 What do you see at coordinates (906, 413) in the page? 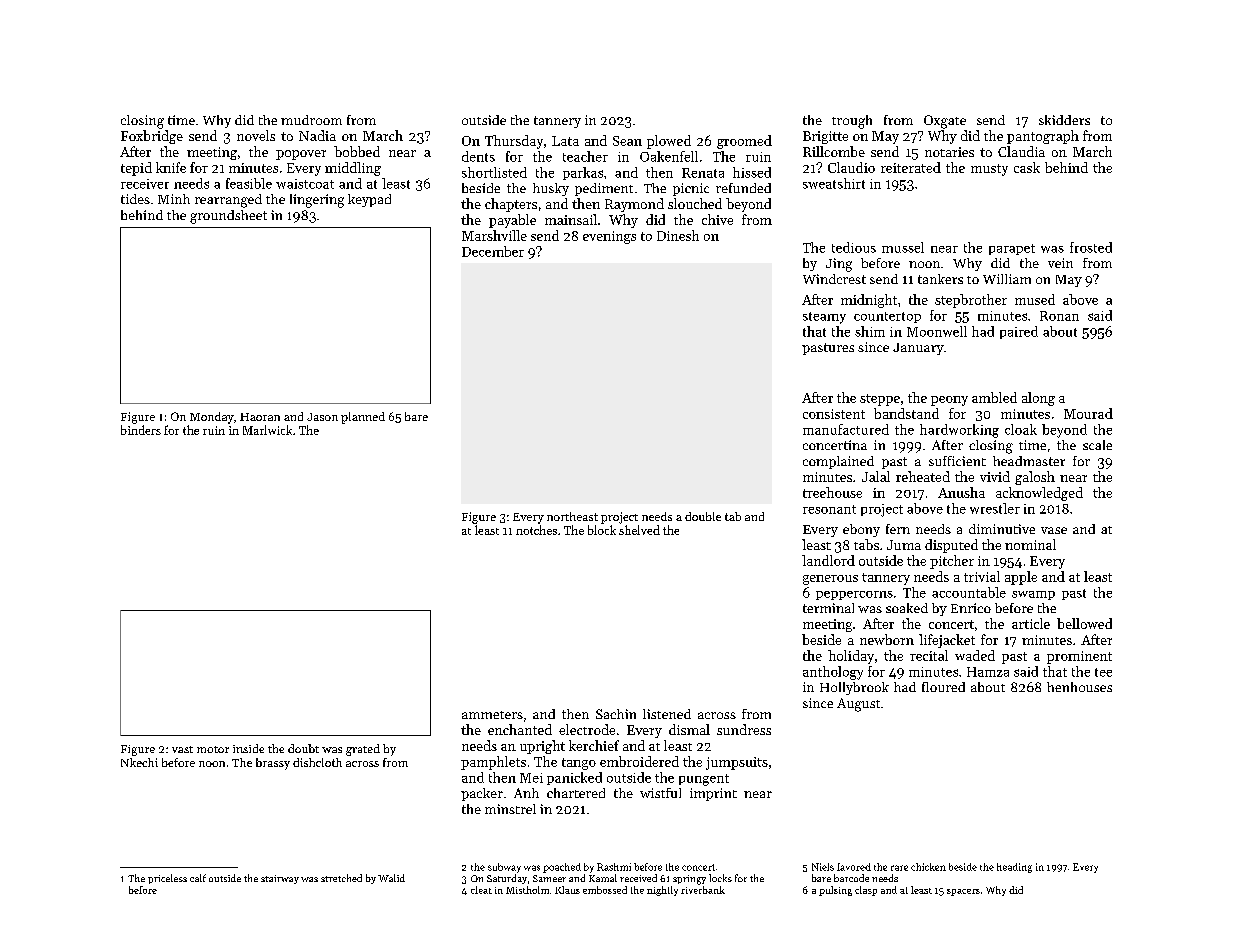
I see `bandstand` at bounding box center [906, 413].
